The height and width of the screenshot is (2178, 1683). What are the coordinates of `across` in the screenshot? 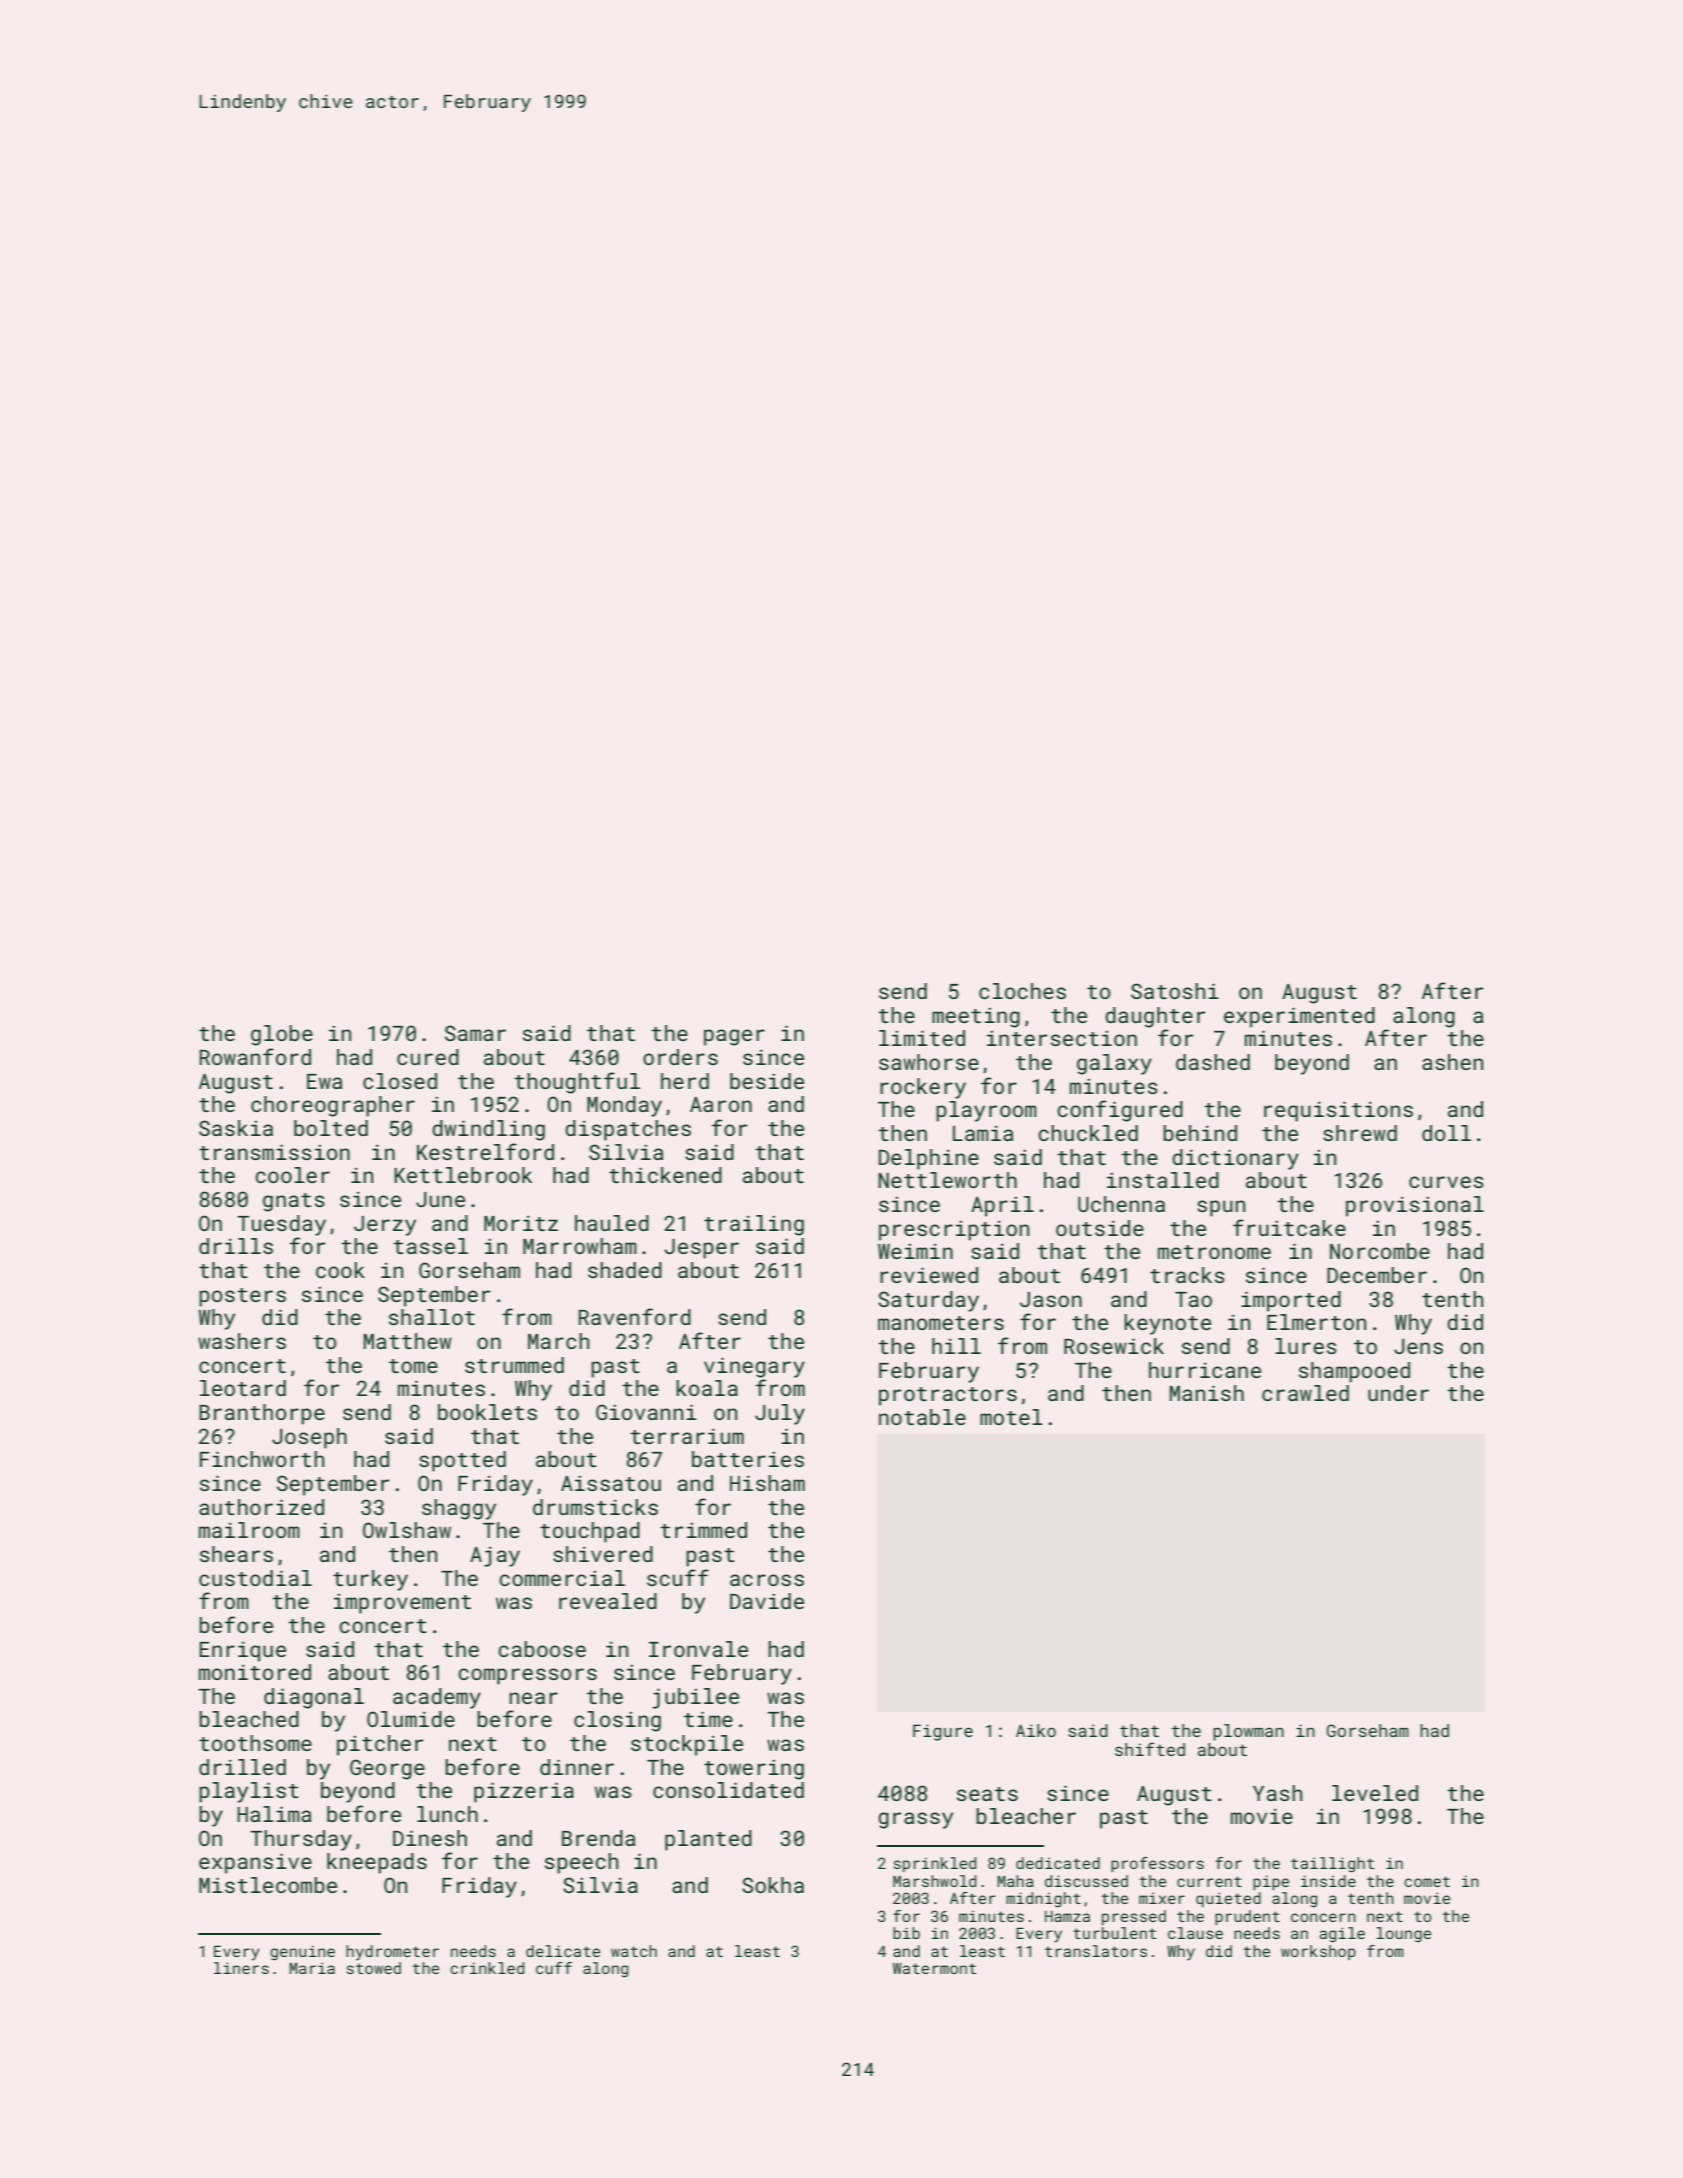 It's located at (767, 1580).
